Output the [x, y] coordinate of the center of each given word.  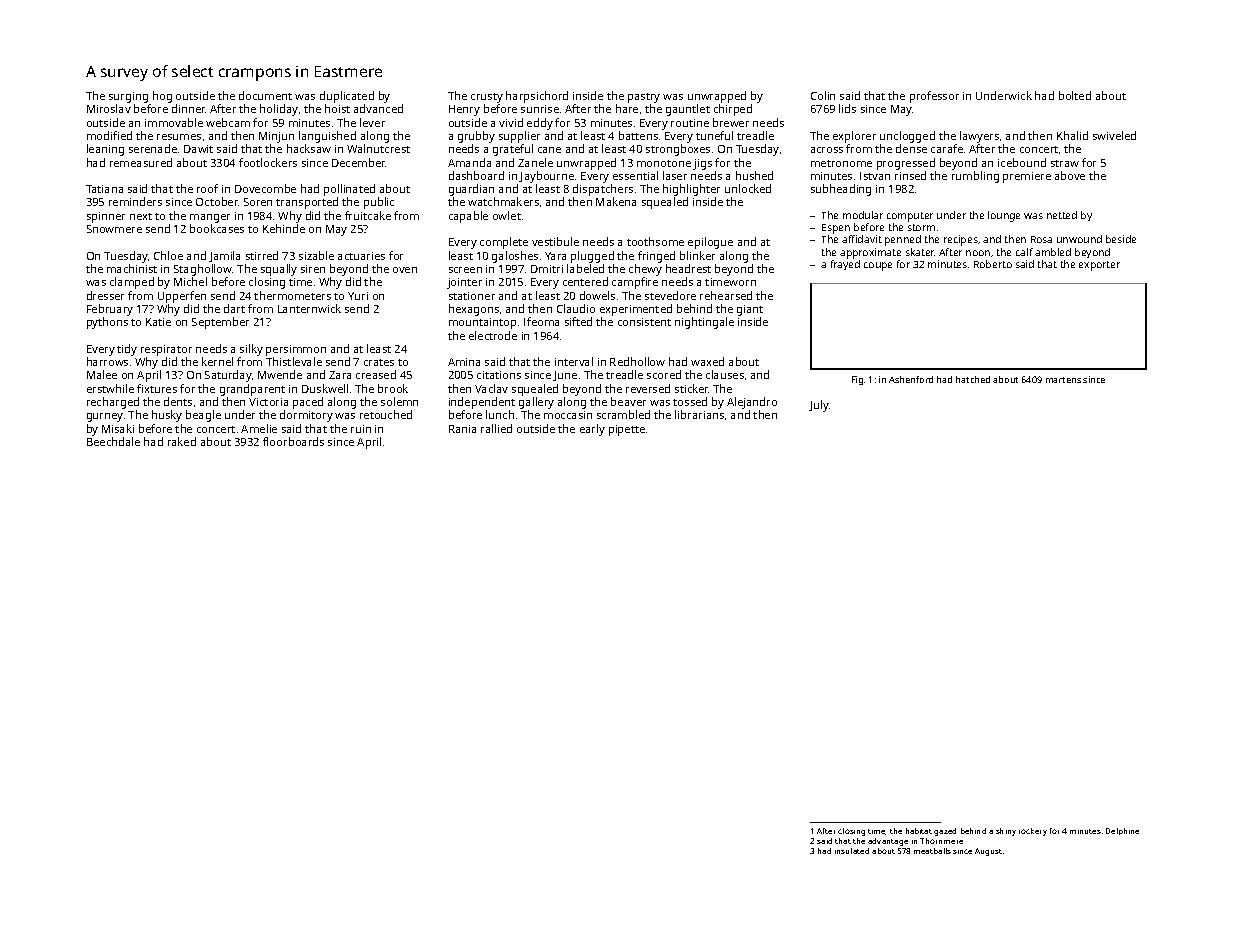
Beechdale [113, 441]
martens [1063, 380]
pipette [627, 430]
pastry [644, 98]
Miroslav [109, 108]
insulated [852, 851]
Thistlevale [294, 361]
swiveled [1114, 135]
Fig [857, 380]
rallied [496, 428]
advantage [888, 842]
